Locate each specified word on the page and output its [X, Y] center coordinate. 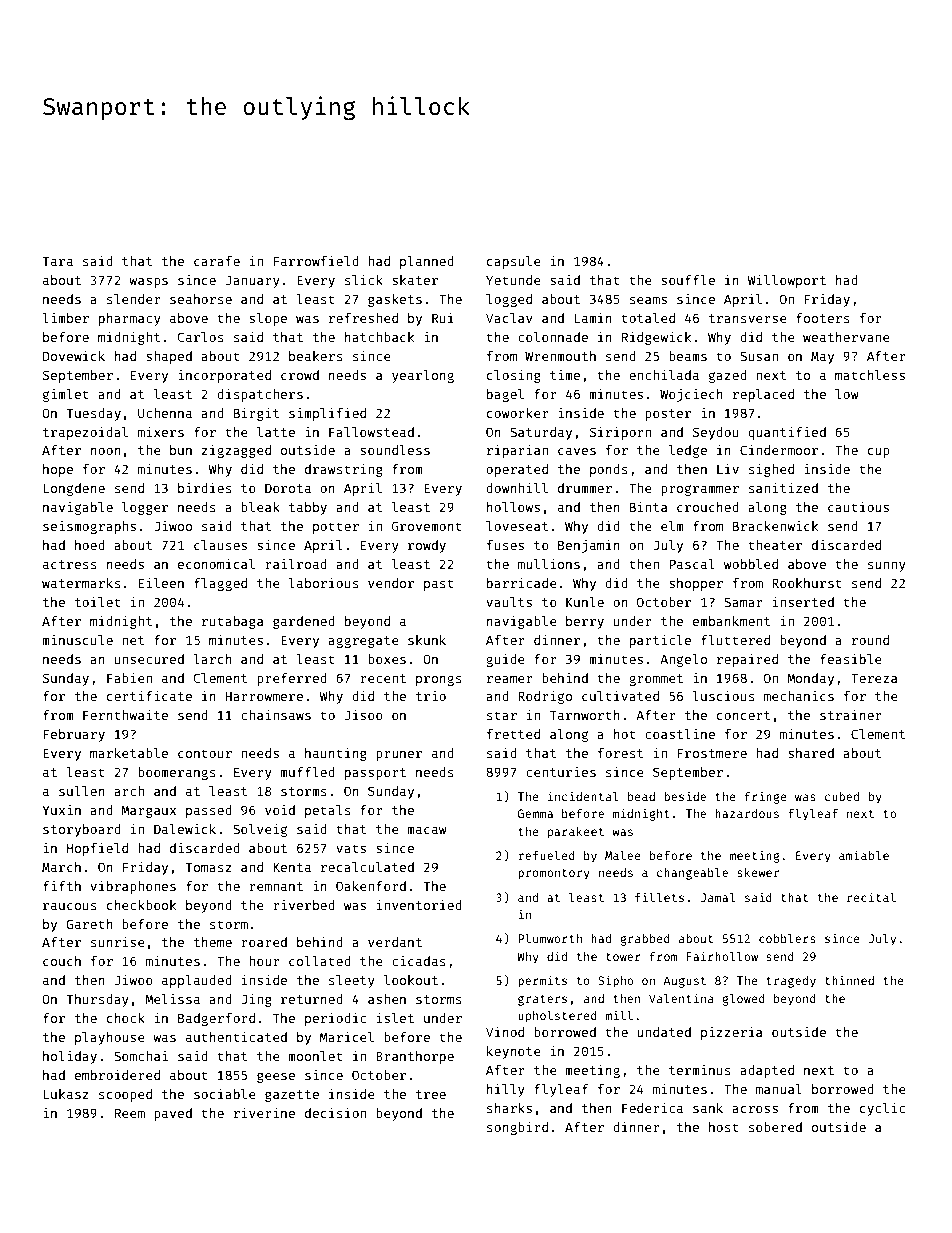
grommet [656, 680]
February [74, 735]
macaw [427, 830]
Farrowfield [316, 260]
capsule [514, 262]
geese [276, 1077]
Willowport [786, 281]
